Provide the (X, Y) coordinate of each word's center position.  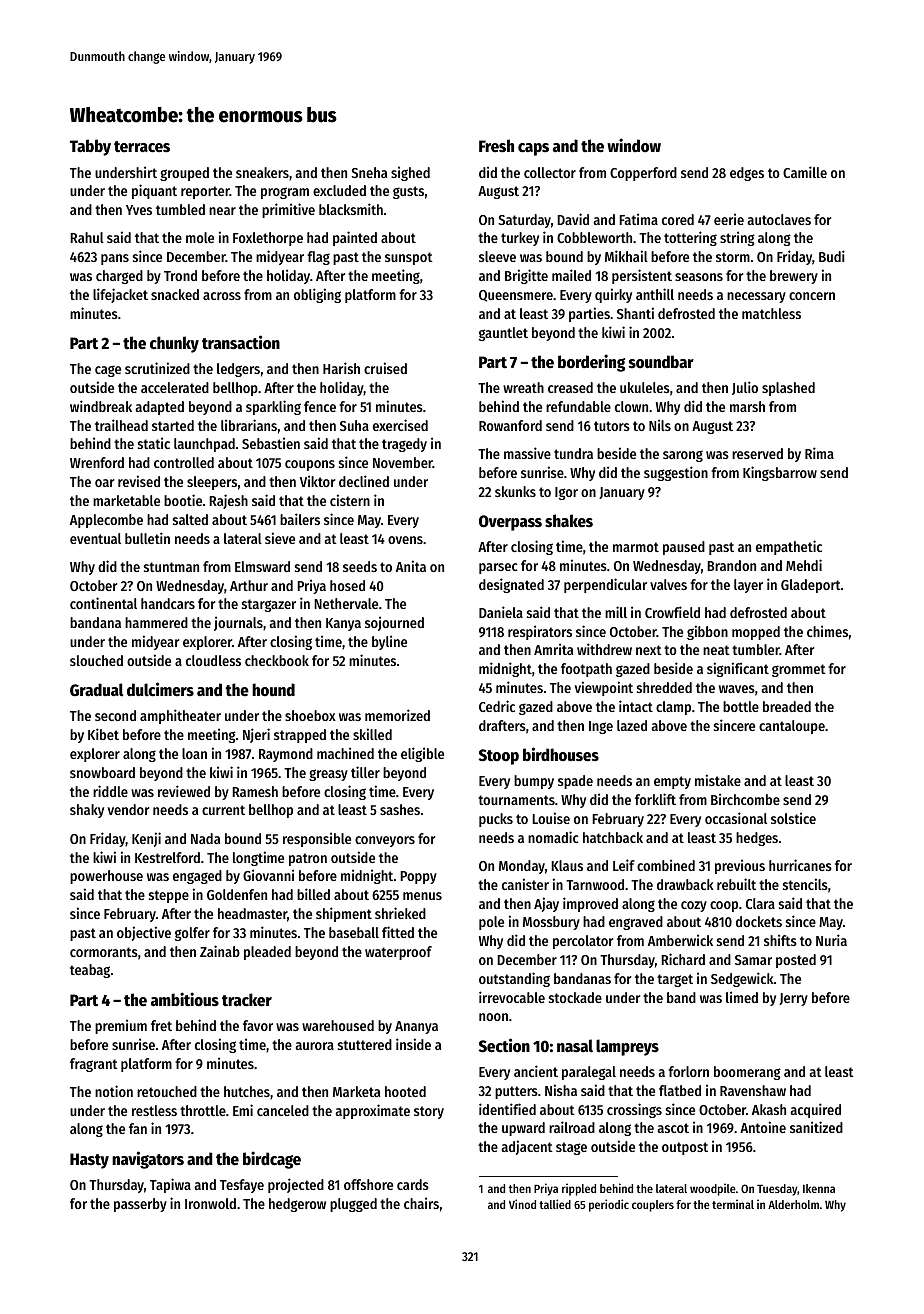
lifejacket (120, 295)
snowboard (102, 772)
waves (737, 689)
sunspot (409, 258)
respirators (540, 632)
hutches (247, 1091)
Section (504, 1045)
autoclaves (779, 219)
